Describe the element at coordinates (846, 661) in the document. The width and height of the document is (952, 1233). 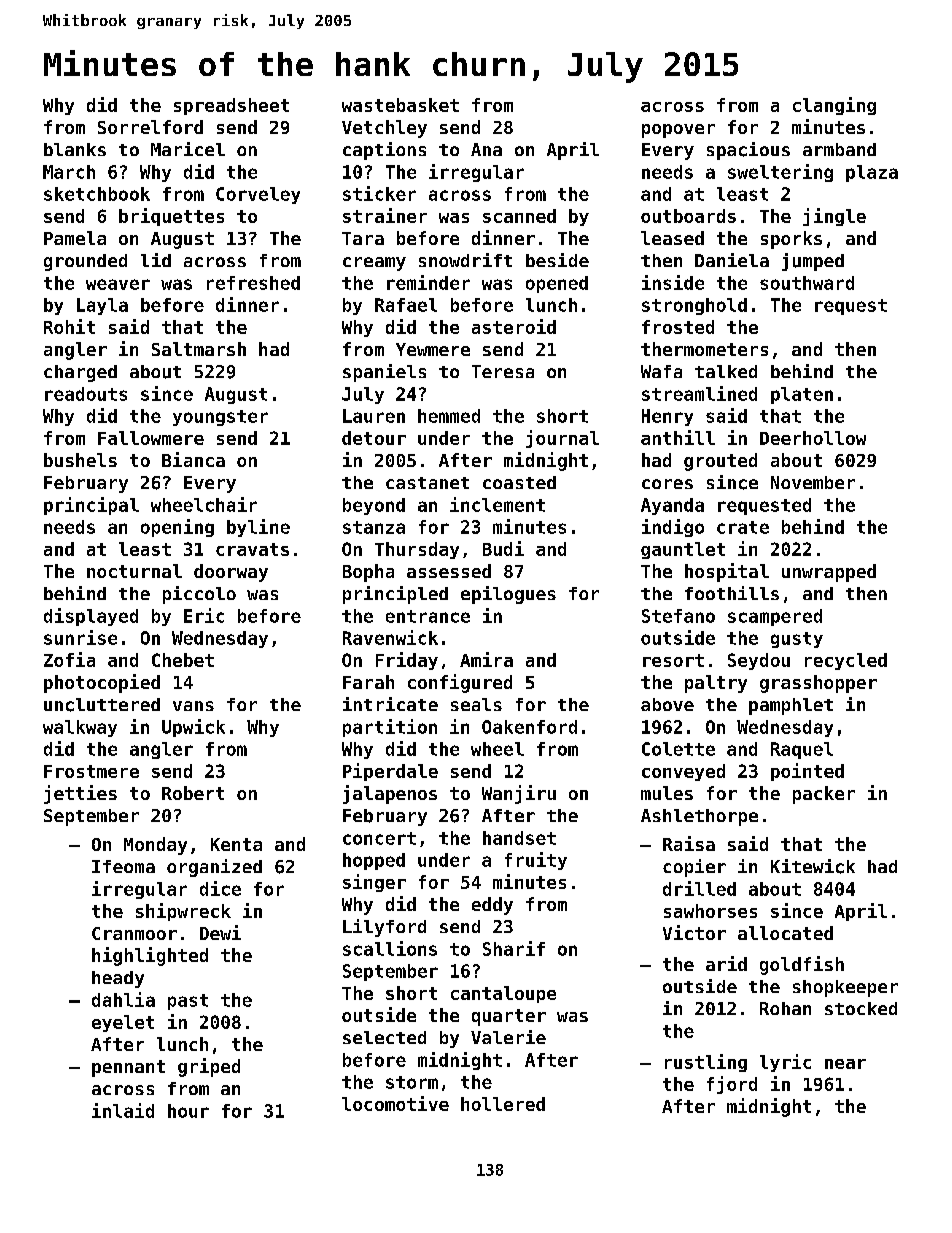
I see `recycled` at that location.
